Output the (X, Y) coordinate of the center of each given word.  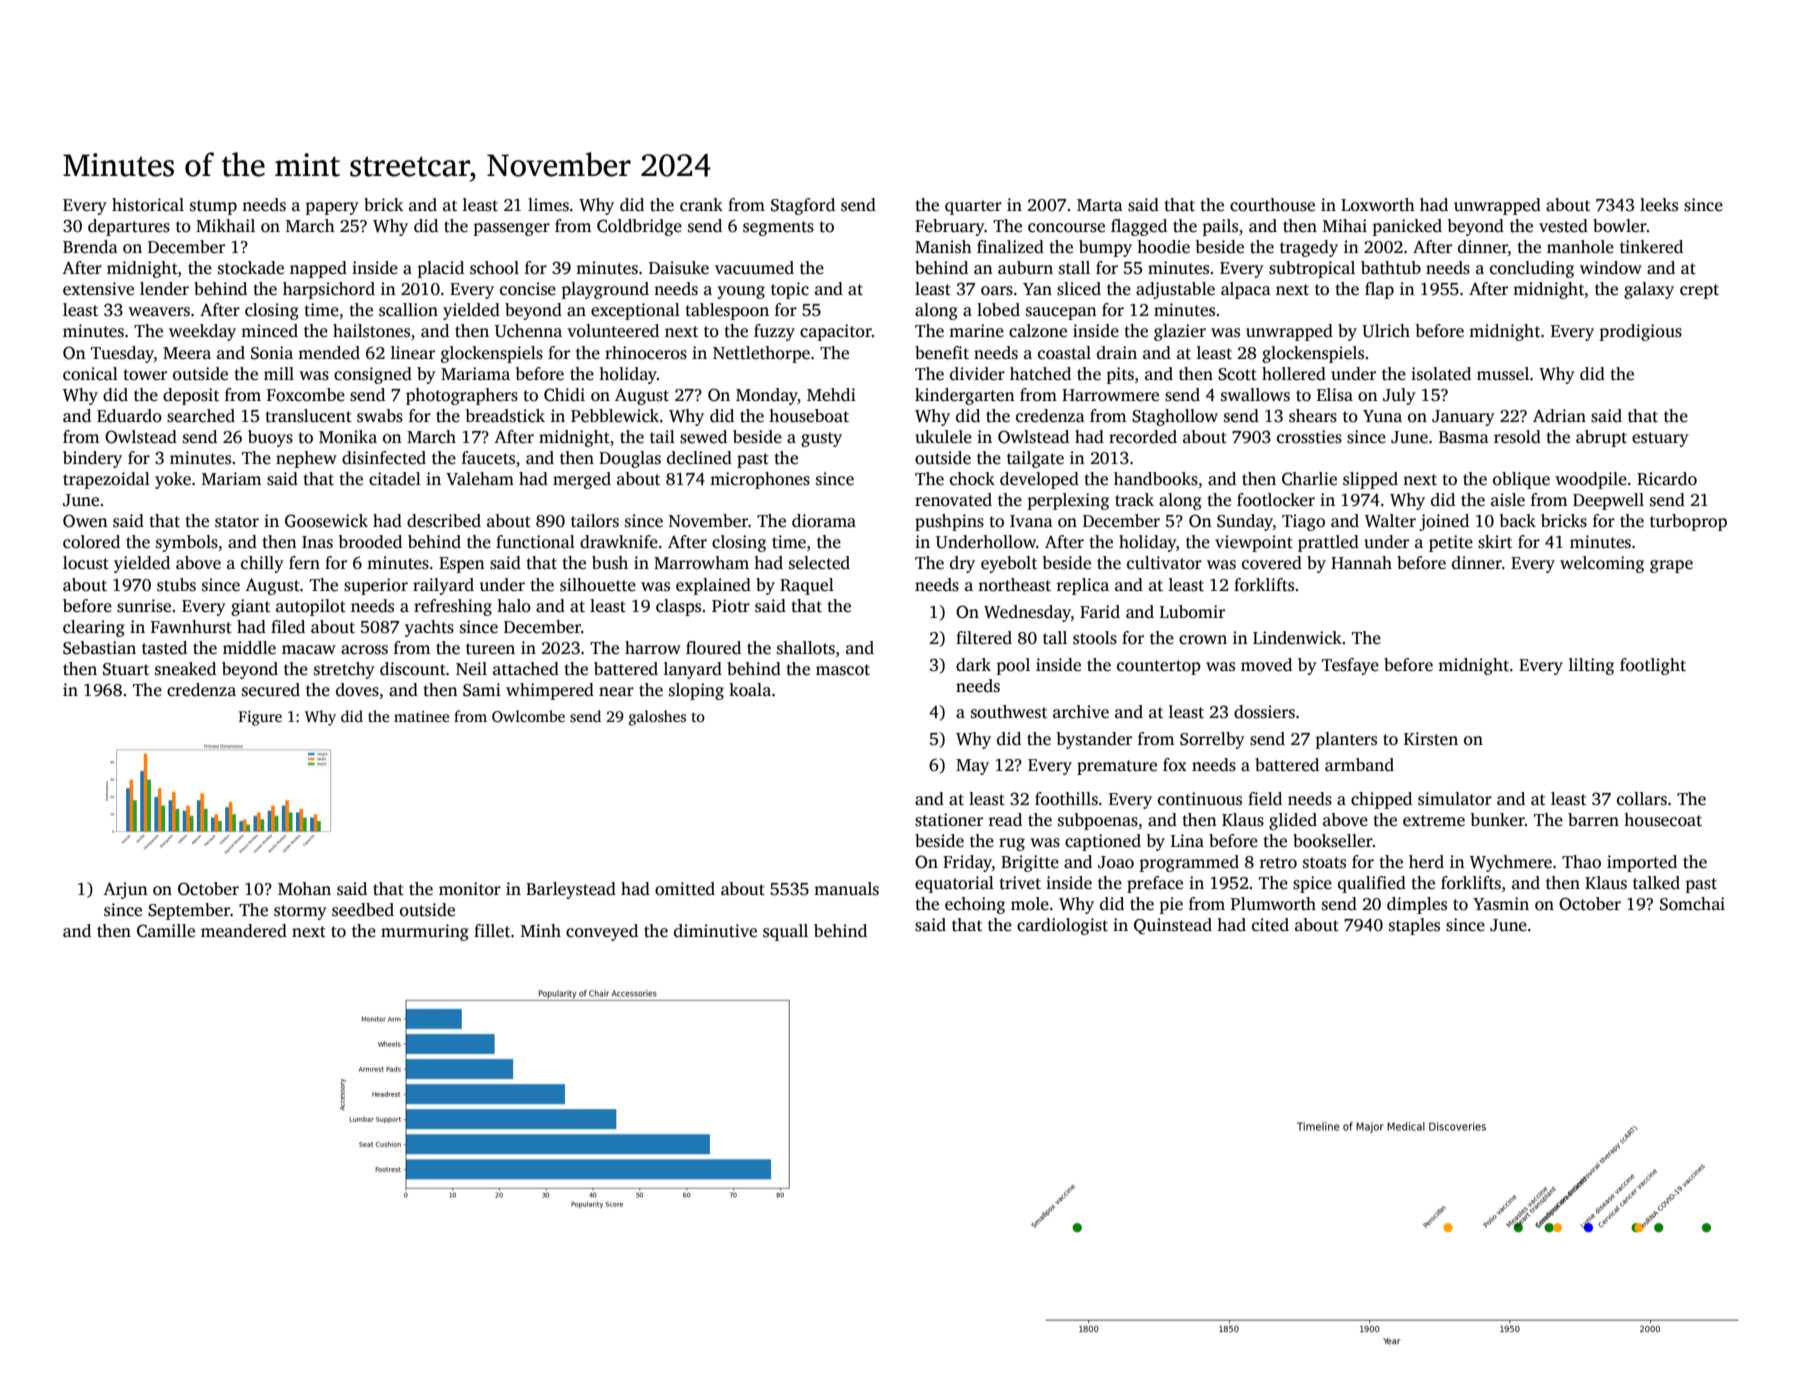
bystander (1094, 740)
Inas (317, 542)
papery (332, 208)
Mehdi (831, 395)
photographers (462, 396)
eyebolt (1009, 564)
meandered (244, 931)
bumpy (1105, 248)
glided (1293, 821)
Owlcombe (528, 716)
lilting (1591, 666)
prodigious (1641, 332)
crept (1699, 291)
